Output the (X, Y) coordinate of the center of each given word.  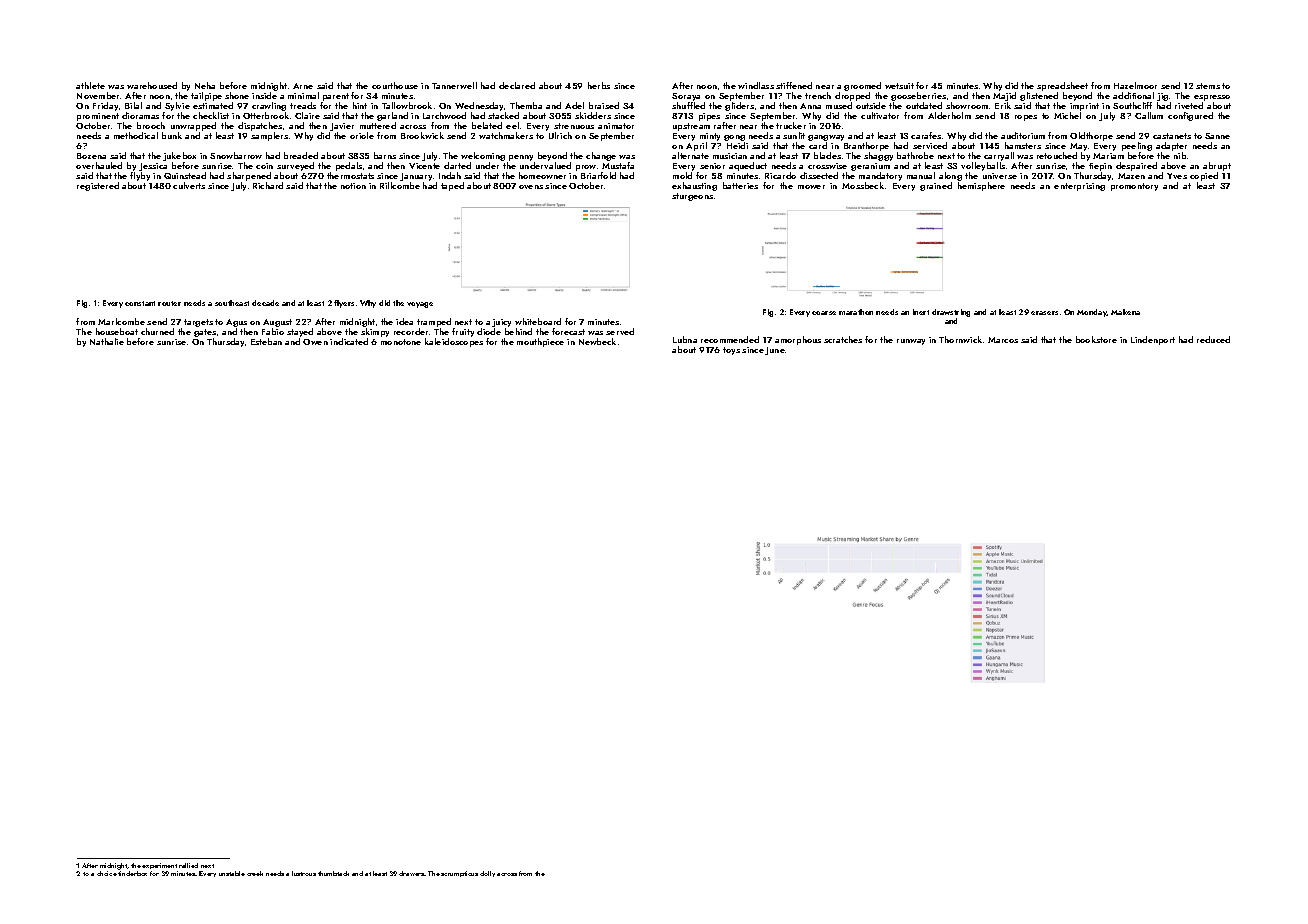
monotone (401, 342)
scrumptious (459, 874)
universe (1000, 176)
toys (731, 351)
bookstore (1096, 339)
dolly (487, 874)
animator (616, 126)
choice (107, 873)
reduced (1213, 339)
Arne (303, 86)
